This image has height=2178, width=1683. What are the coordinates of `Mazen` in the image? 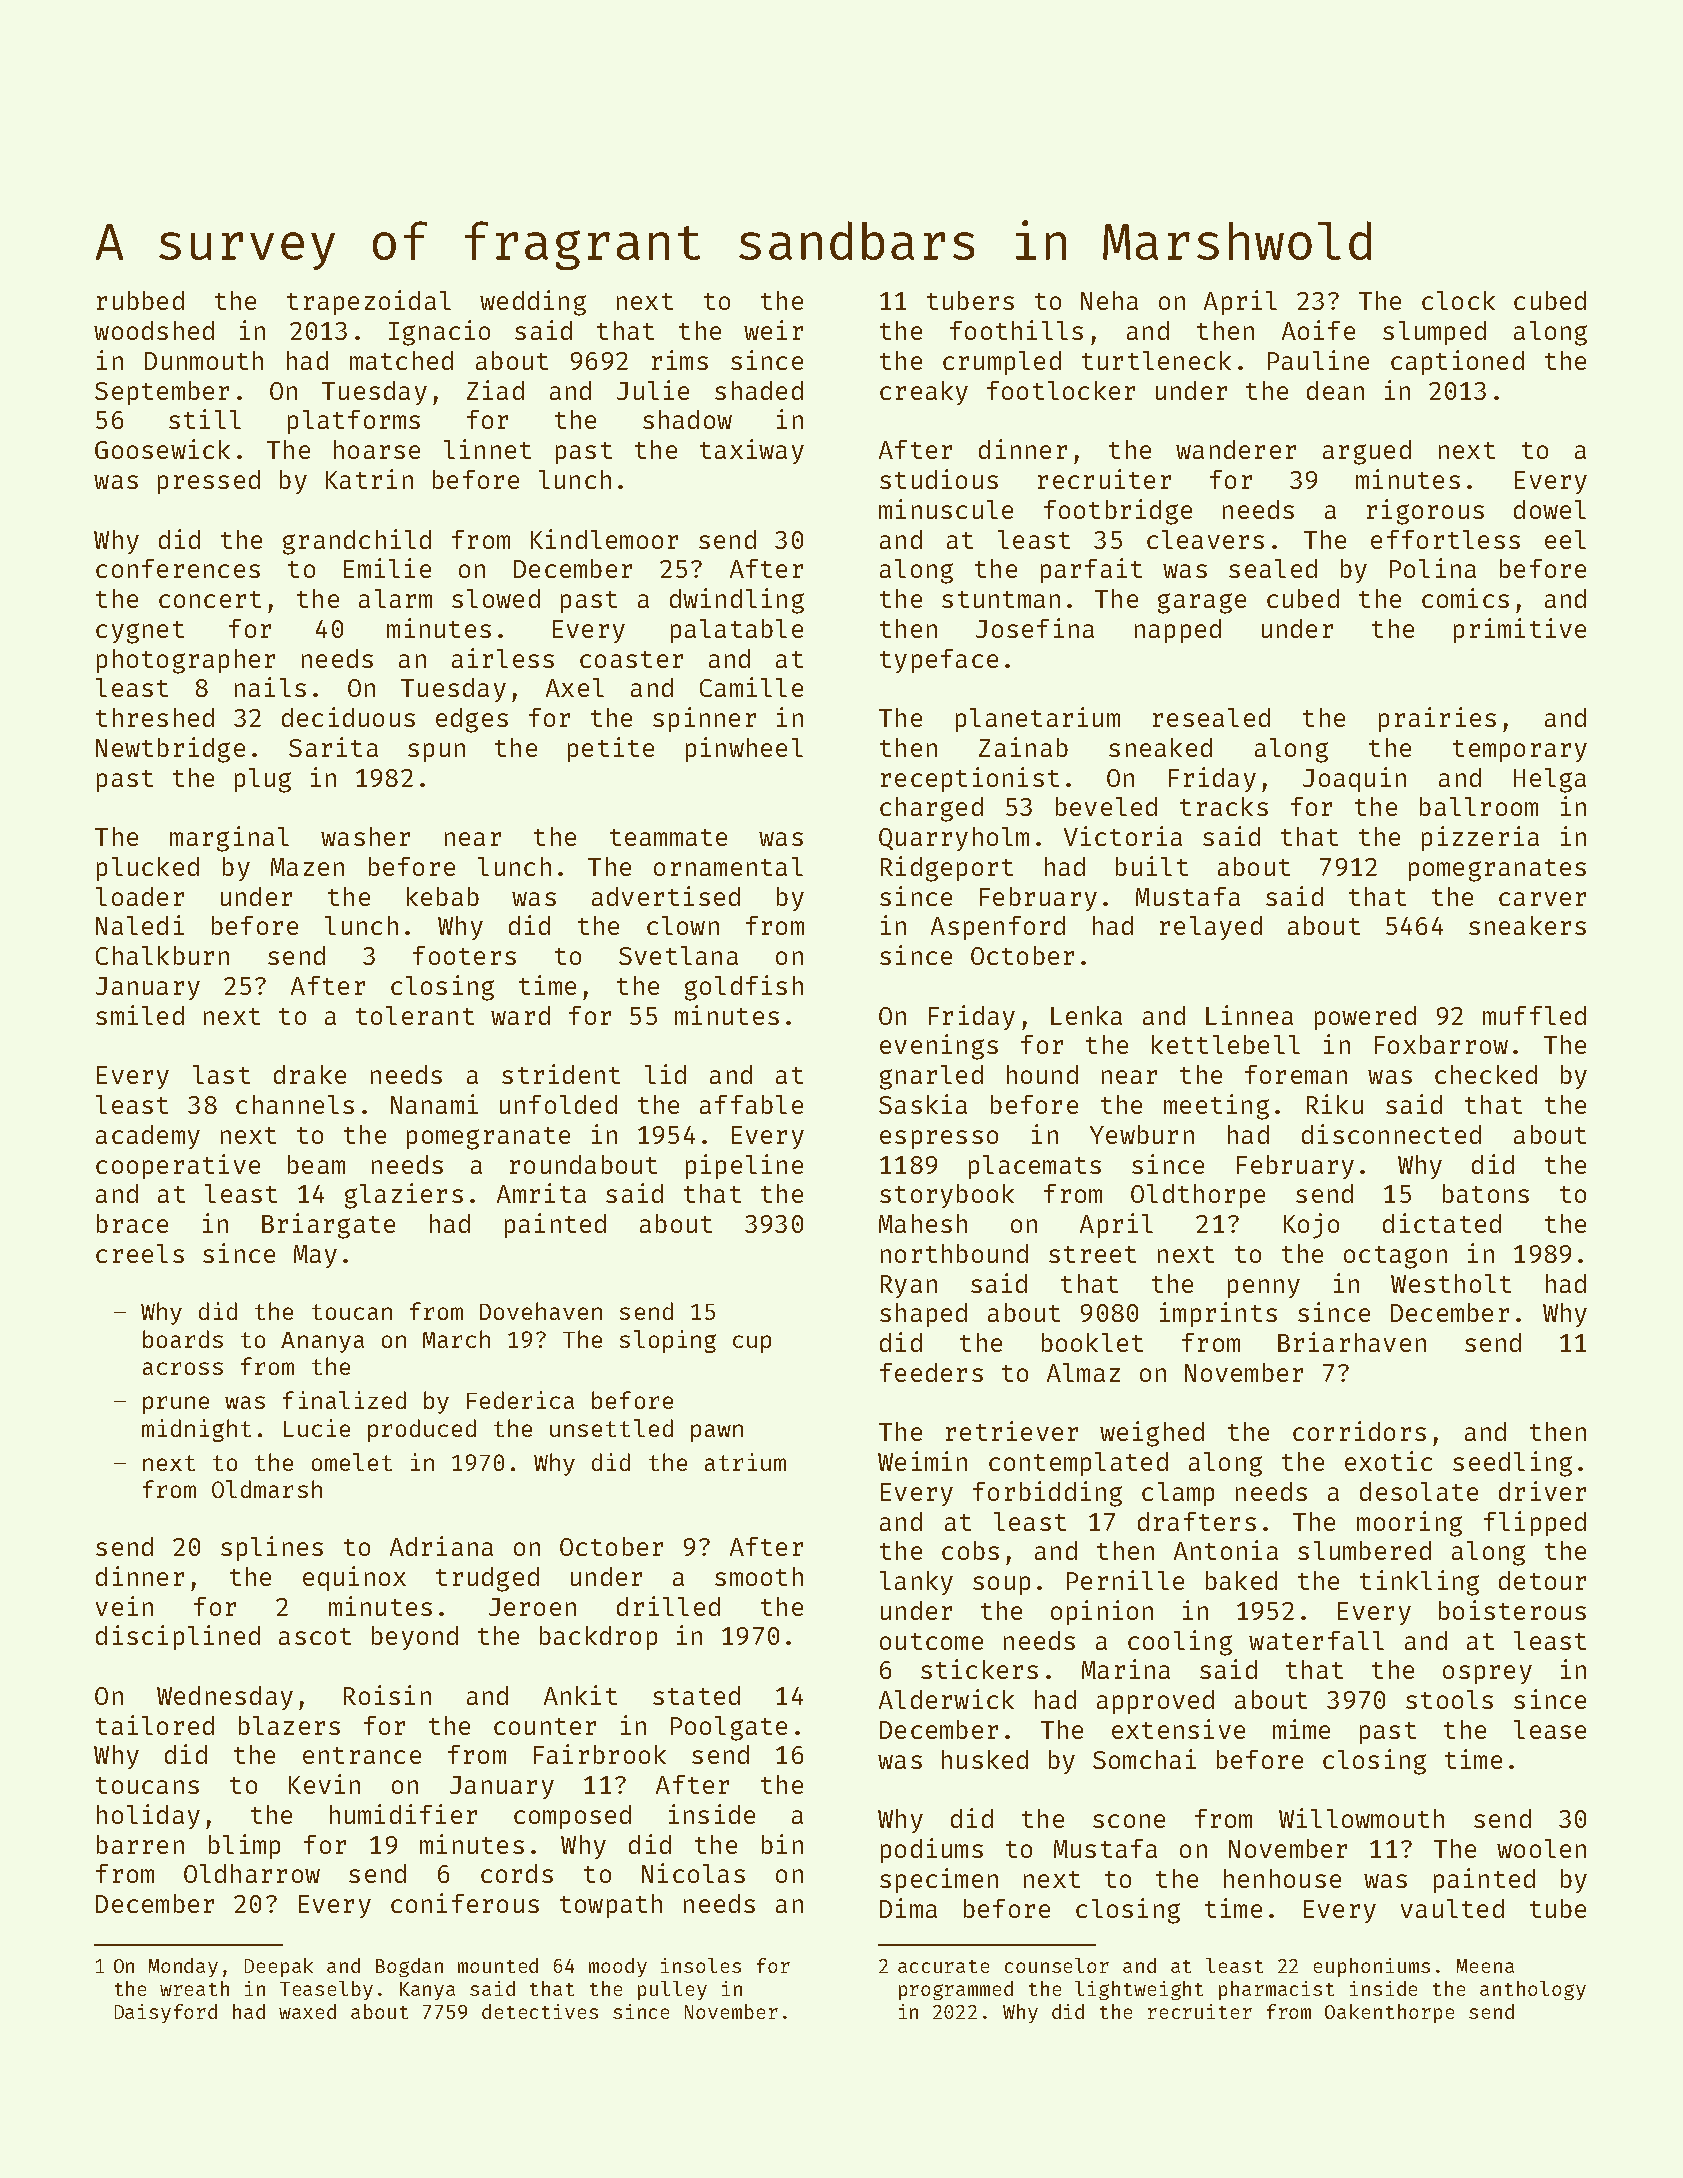 It's located at (307, 867).
